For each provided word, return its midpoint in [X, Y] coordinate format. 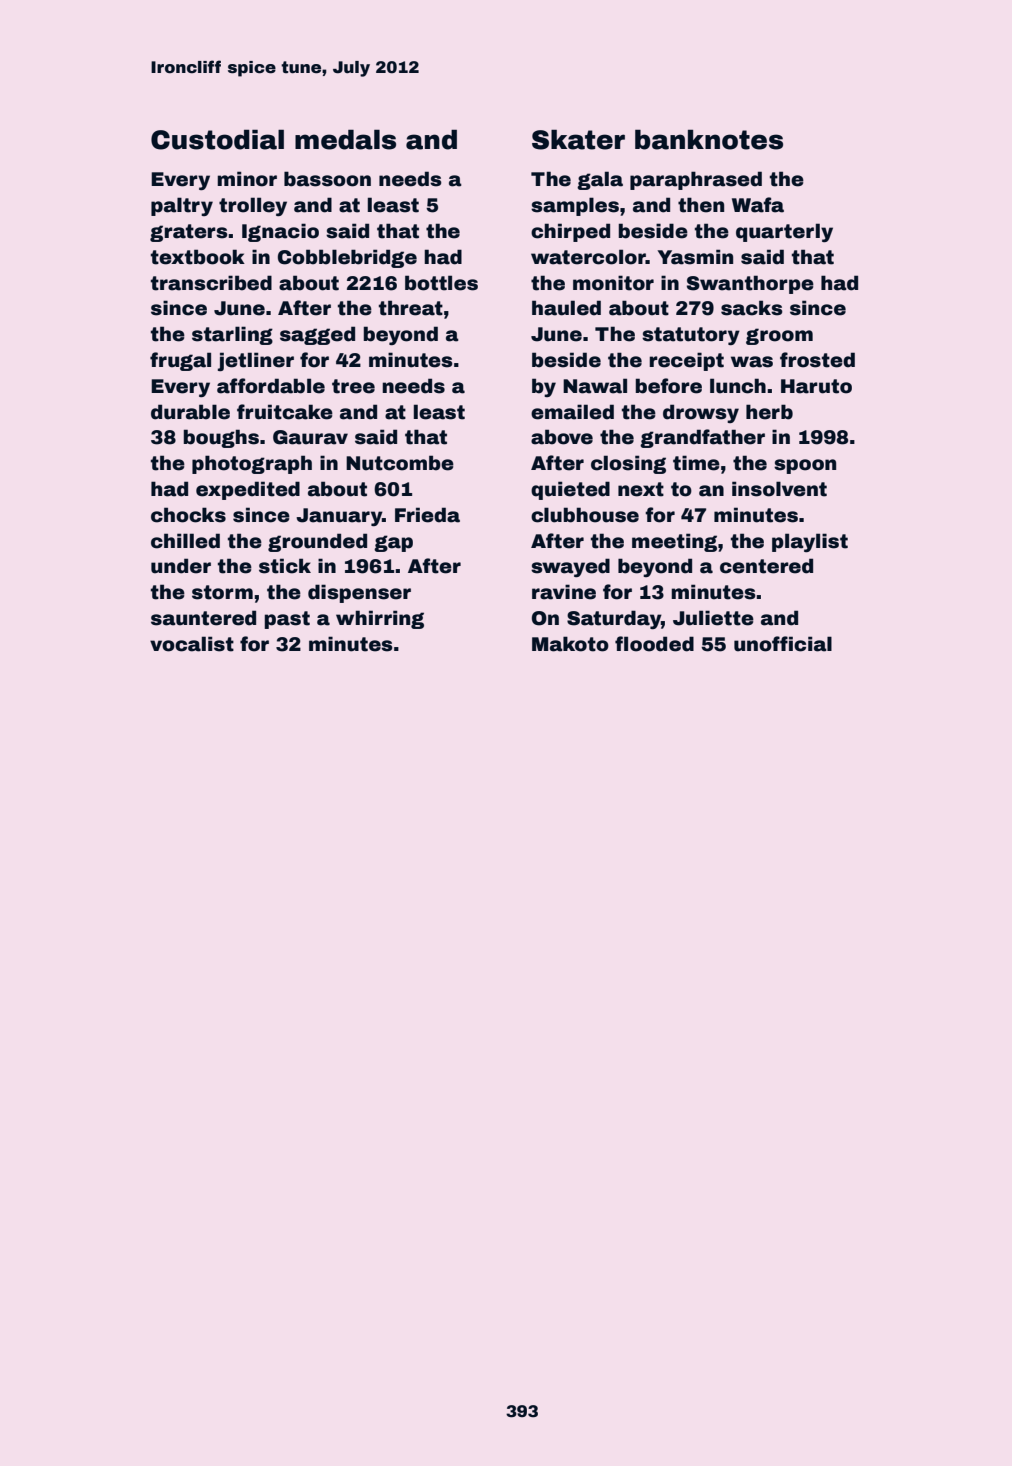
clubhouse [585, 515]
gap [393, 543]
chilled [185, 541]
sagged [317, 335]
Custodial [217, 139]
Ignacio [280, 232]
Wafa [758, 205]
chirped [570, 232]
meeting [674, 542]
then [701, 205]
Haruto [816, 386]
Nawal [595, 386]
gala [600, 180]
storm [222, 592]
